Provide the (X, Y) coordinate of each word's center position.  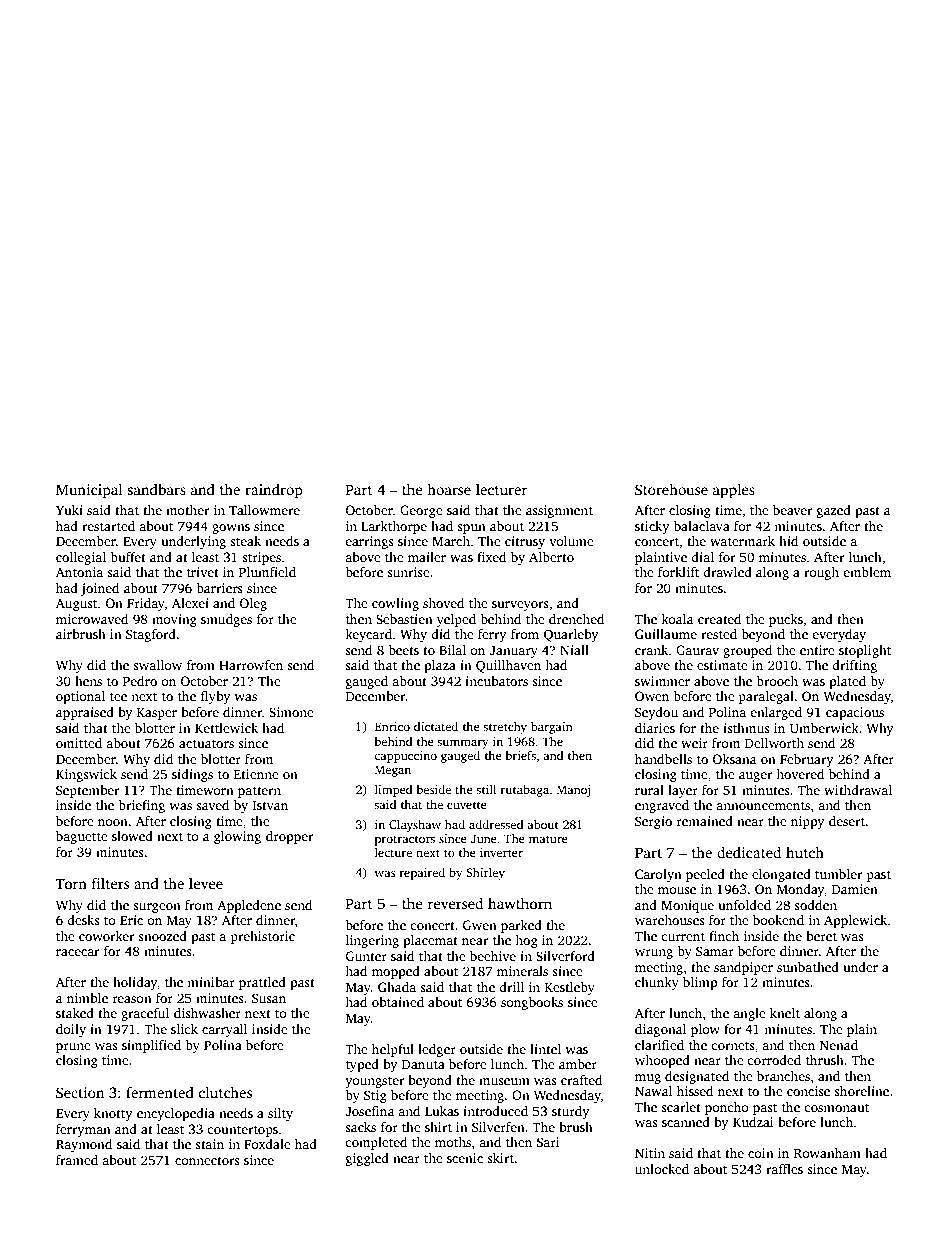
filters (110, 883)
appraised (85, 713)
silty (280, 1114)
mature (548, 839)
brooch (777, 681)
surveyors (520, 606)
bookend (778, 920)
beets (403, 650)
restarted (108, 526)
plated (847, 682)
